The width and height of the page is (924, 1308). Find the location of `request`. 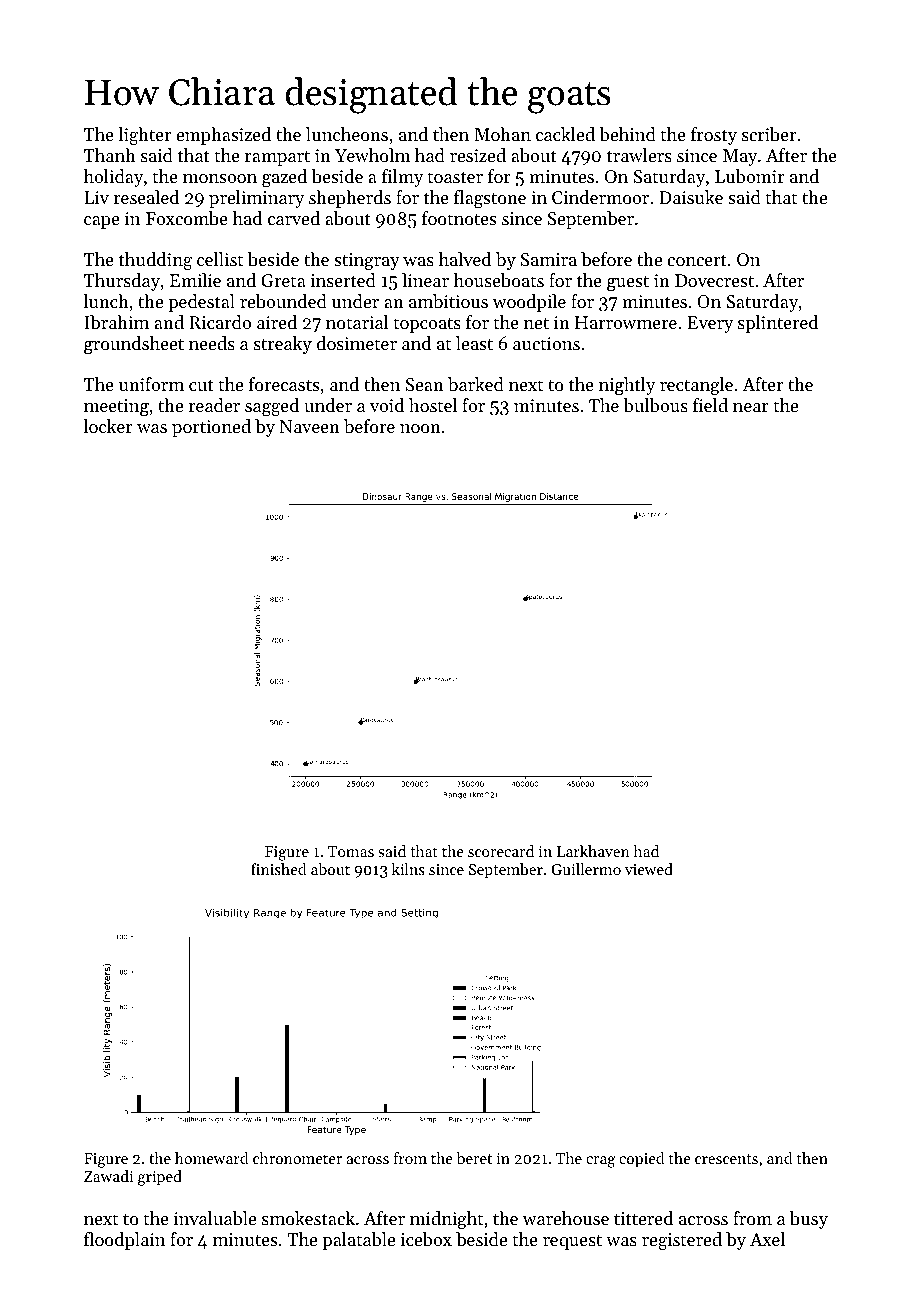

request is located at coordinates (572, 1242).
